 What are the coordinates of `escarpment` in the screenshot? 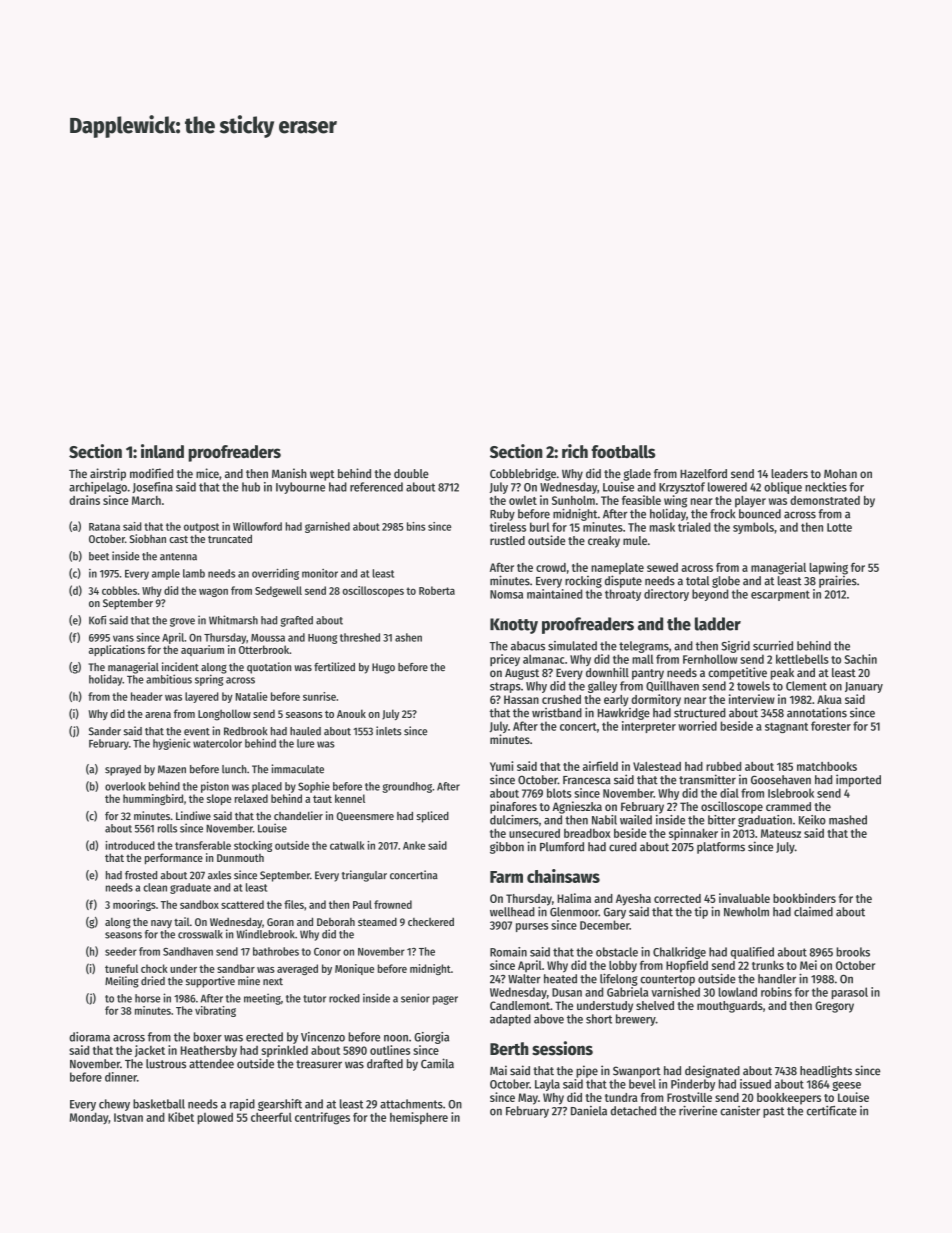 It's located at (780, 595).
